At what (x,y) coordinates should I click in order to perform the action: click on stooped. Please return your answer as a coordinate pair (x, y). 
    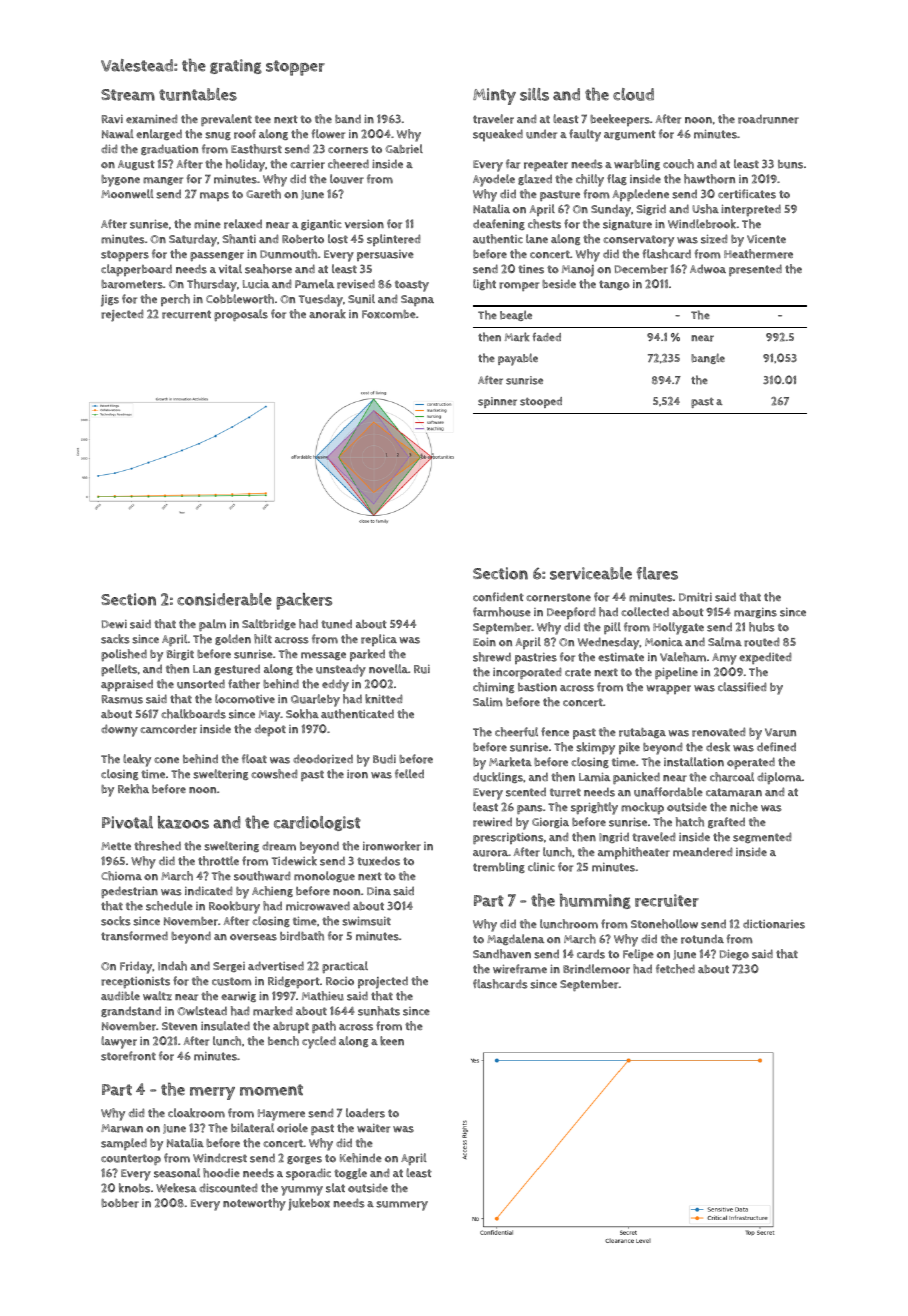
    Looking at the image, I should click on (541, 402).
